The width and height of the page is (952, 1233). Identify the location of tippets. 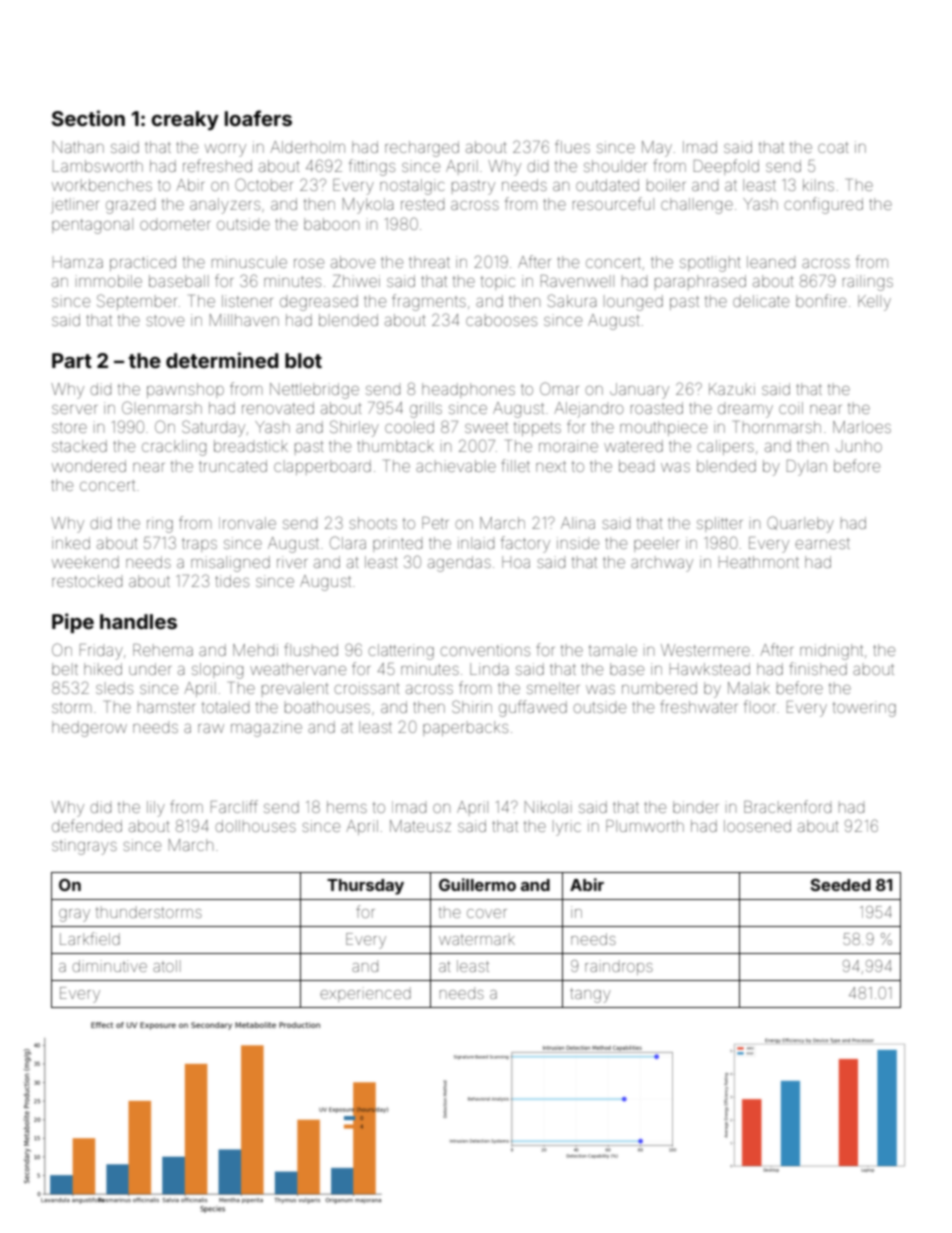
(537, 428).
